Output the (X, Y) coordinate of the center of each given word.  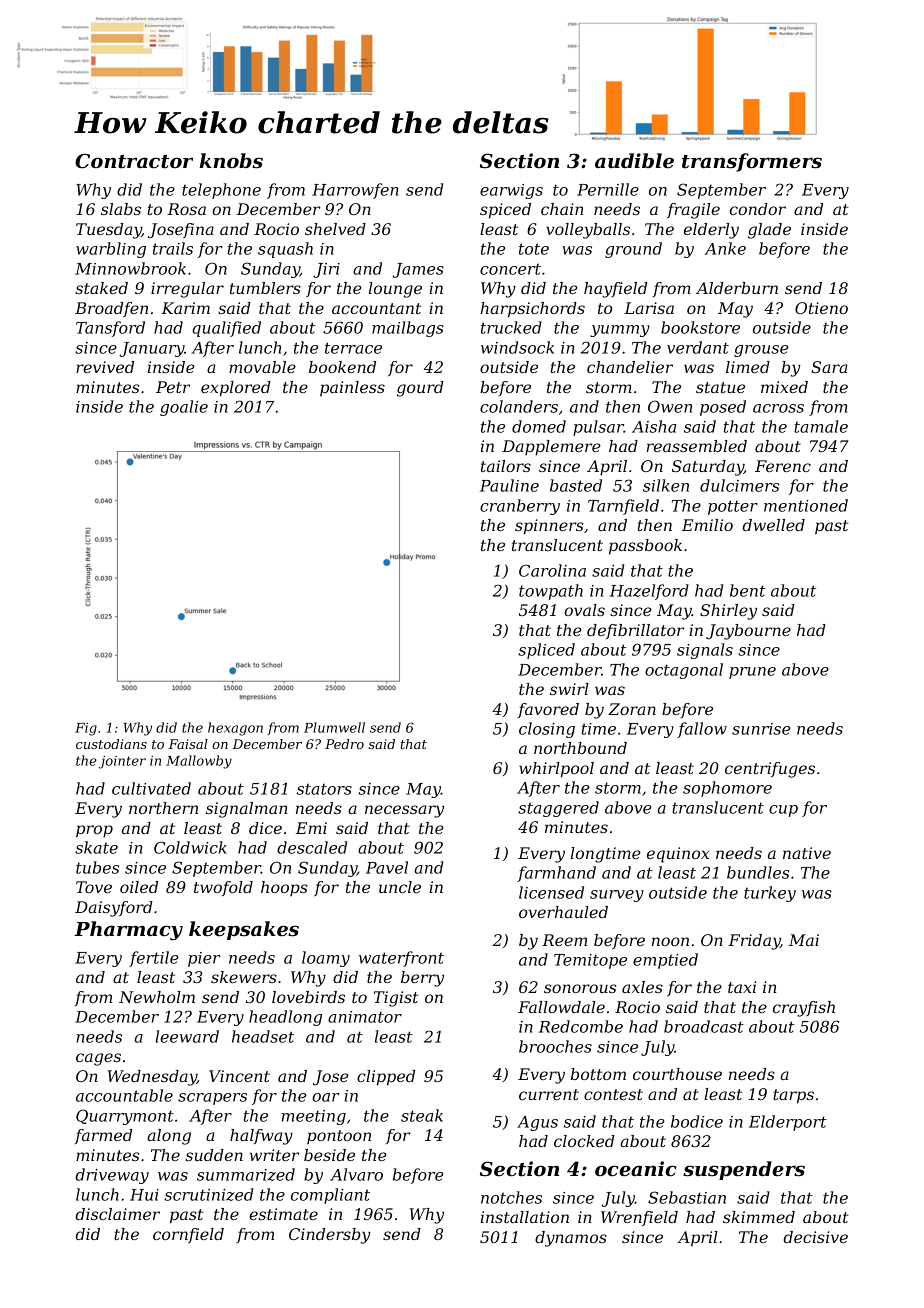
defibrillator (635, 631)
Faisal (188, 744)
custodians (111, 744)
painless (352, 389)
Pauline (509, 485)
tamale (821, 426)
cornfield (188, 1236)
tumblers (265, 288)
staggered (558, 809)
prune (752, 673)
